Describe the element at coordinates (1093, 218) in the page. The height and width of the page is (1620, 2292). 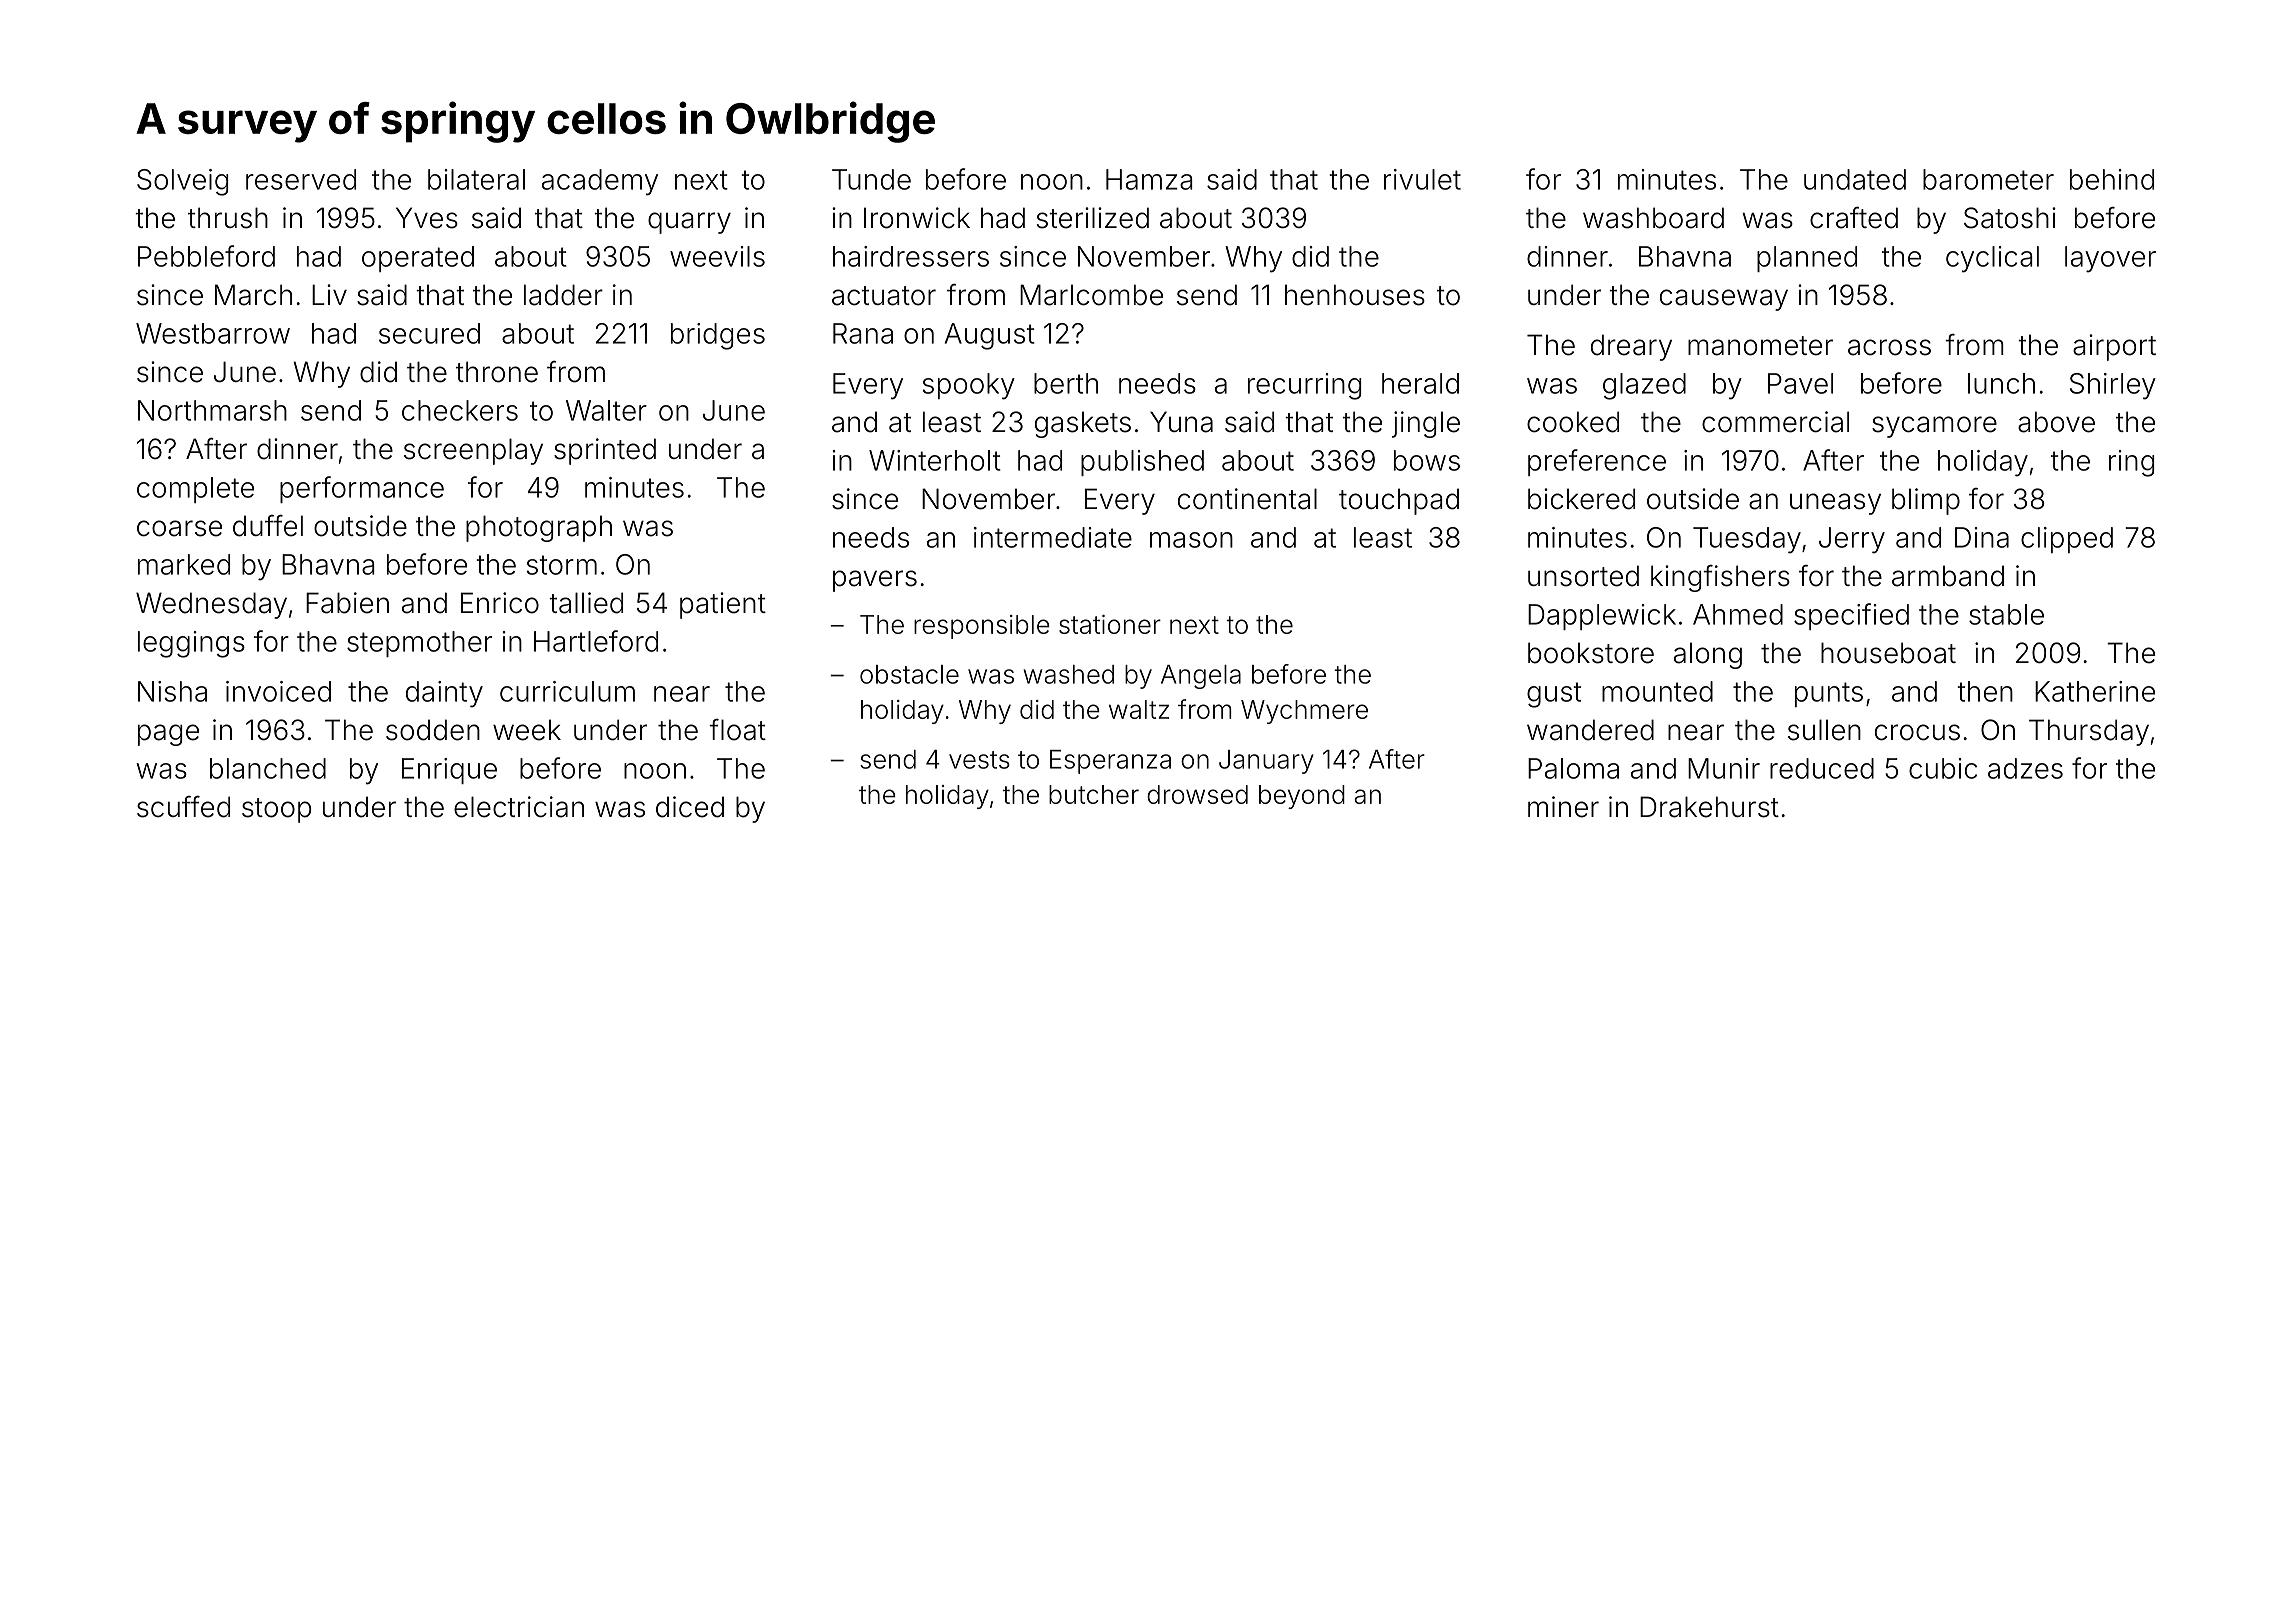
I see `sterilized` at that location.
